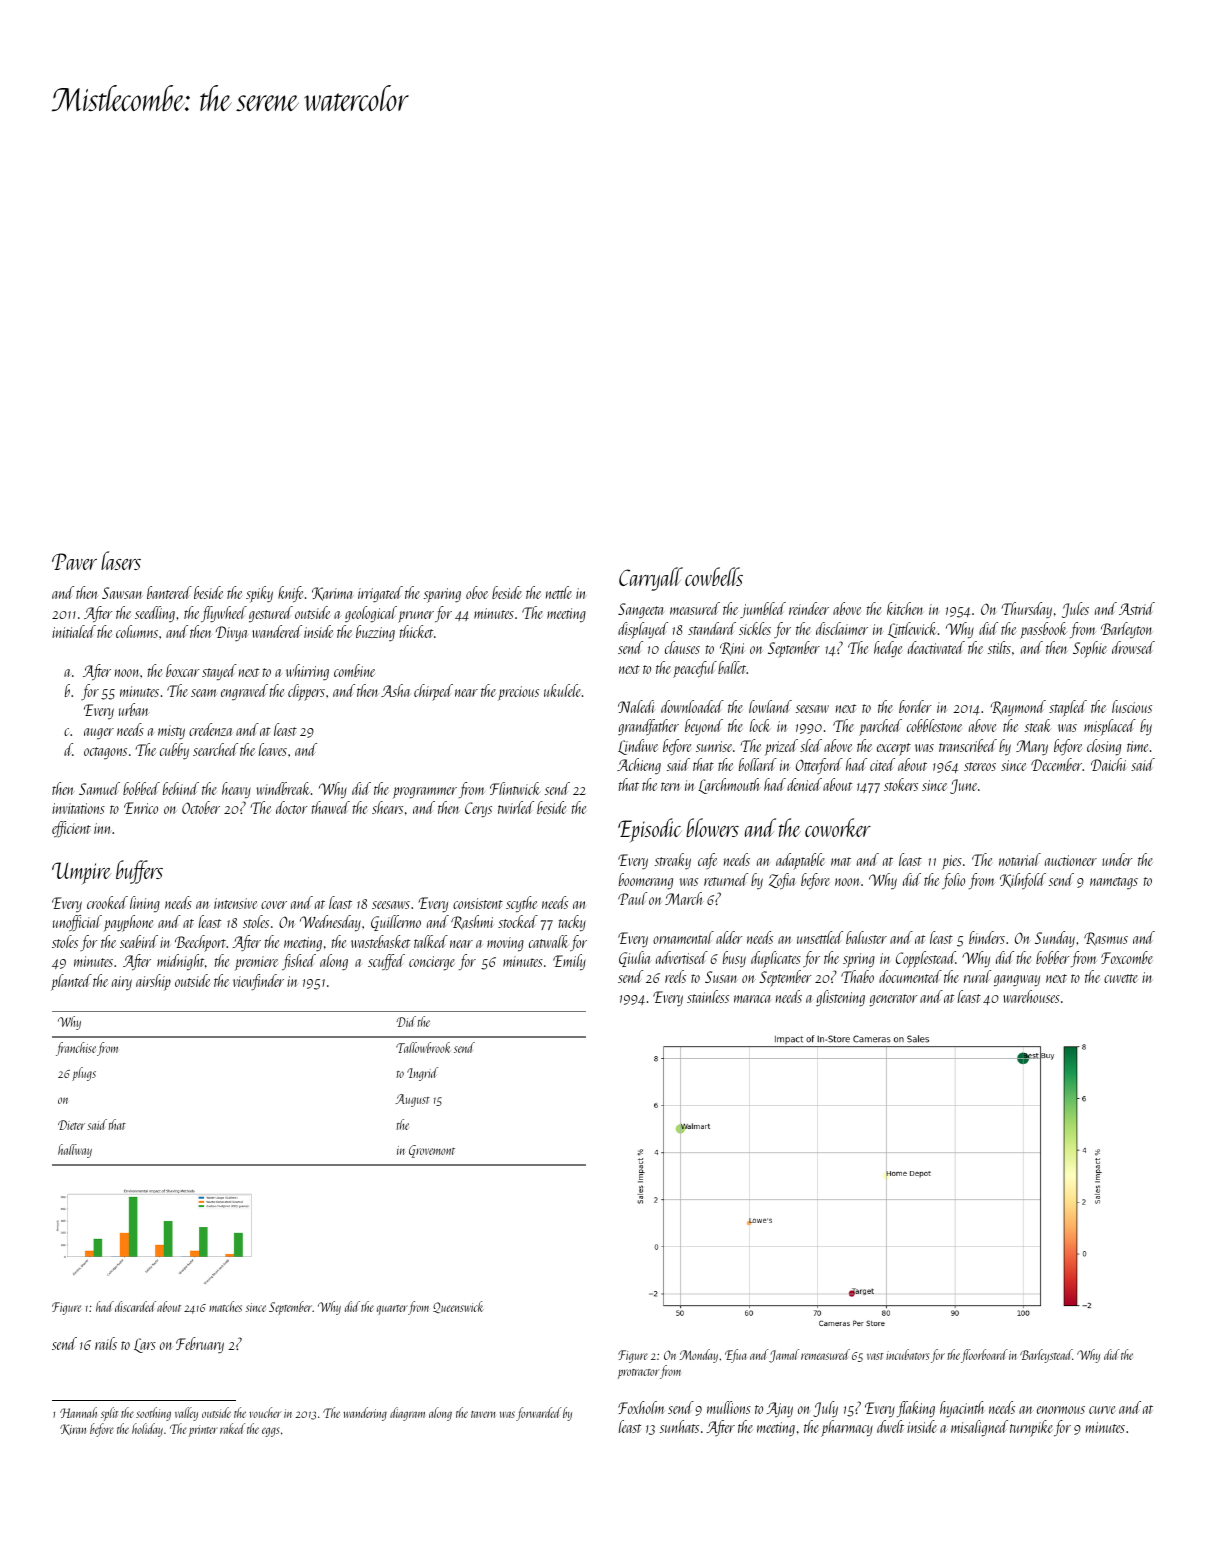 The height and width of the document is (1559, 1205). Describe the element at coordinates (905, 608) in the document. I see `kitchen` at that location.
